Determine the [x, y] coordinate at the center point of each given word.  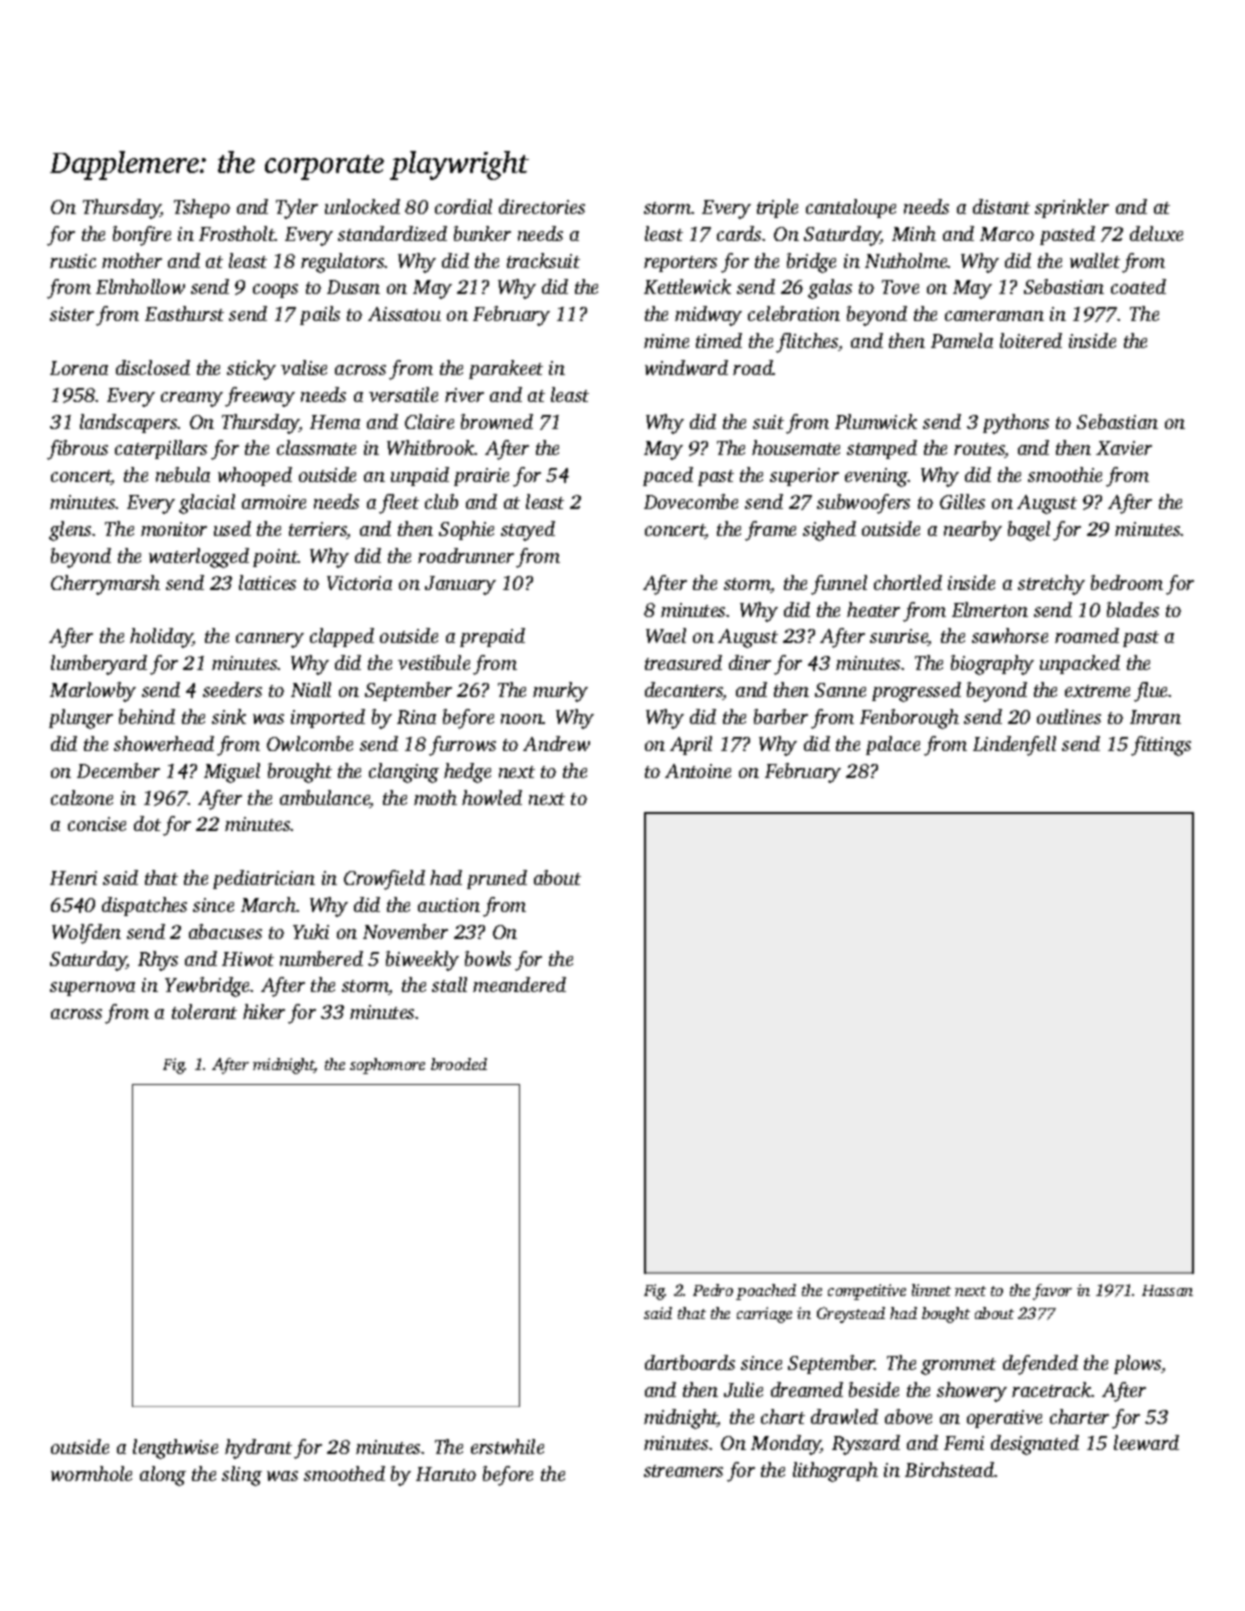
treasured [683, 662]
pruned [497, 879]
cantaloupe [851, 208]
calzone [82, 797]
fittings [1161, 746]
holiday [161, 638]
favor [1052, 1292]
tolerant [204, 1011]
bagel [1029, 531]
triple [777, 208]
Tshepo [202, 208]
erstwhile [507, 1446]
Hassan [1167, 1290]
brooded [459, 1064]
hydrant [258, 1449]
